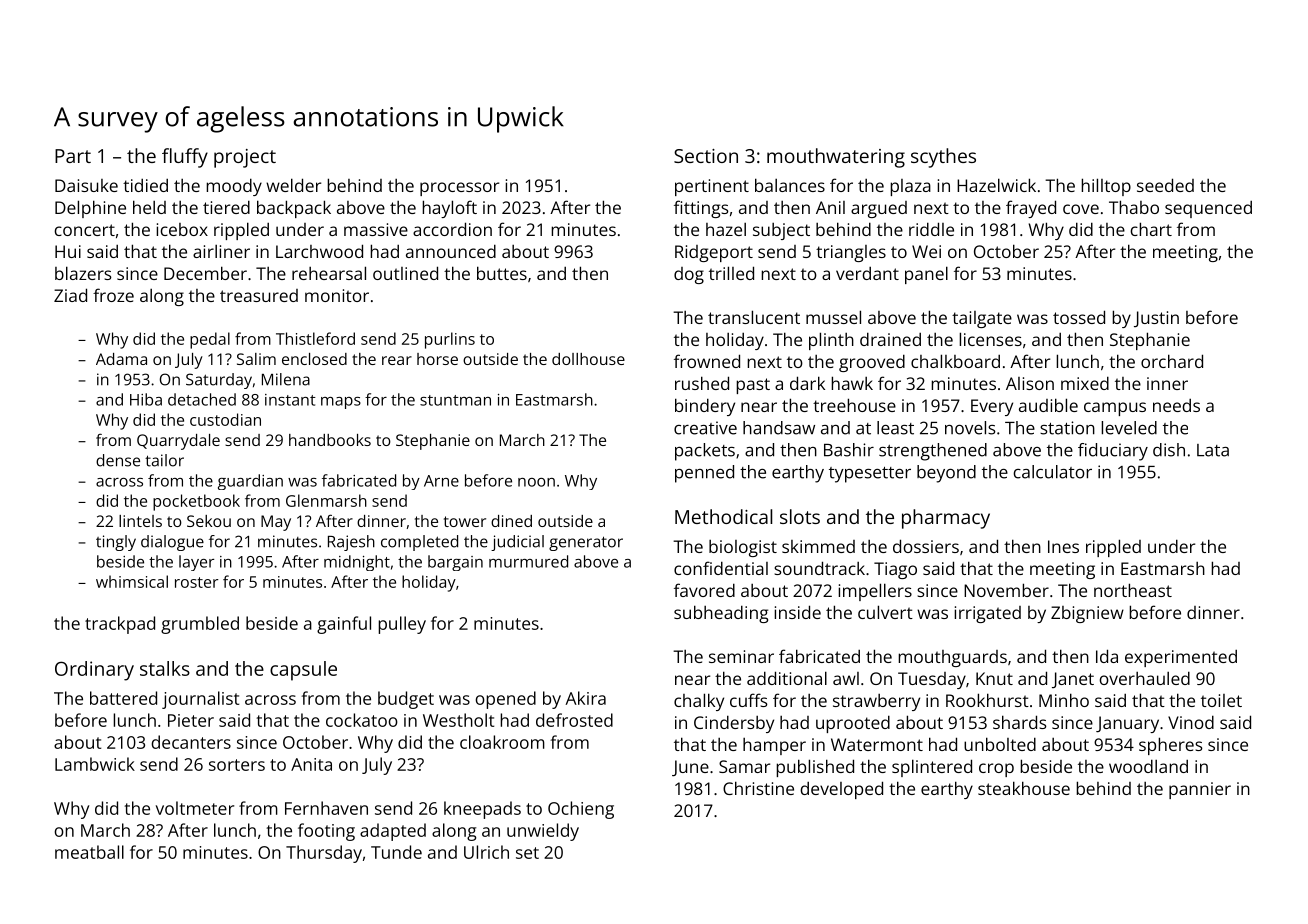  What do you see at coordinates (706, 156) in the document?
I see `Section` at bounding box center [706, 156].
